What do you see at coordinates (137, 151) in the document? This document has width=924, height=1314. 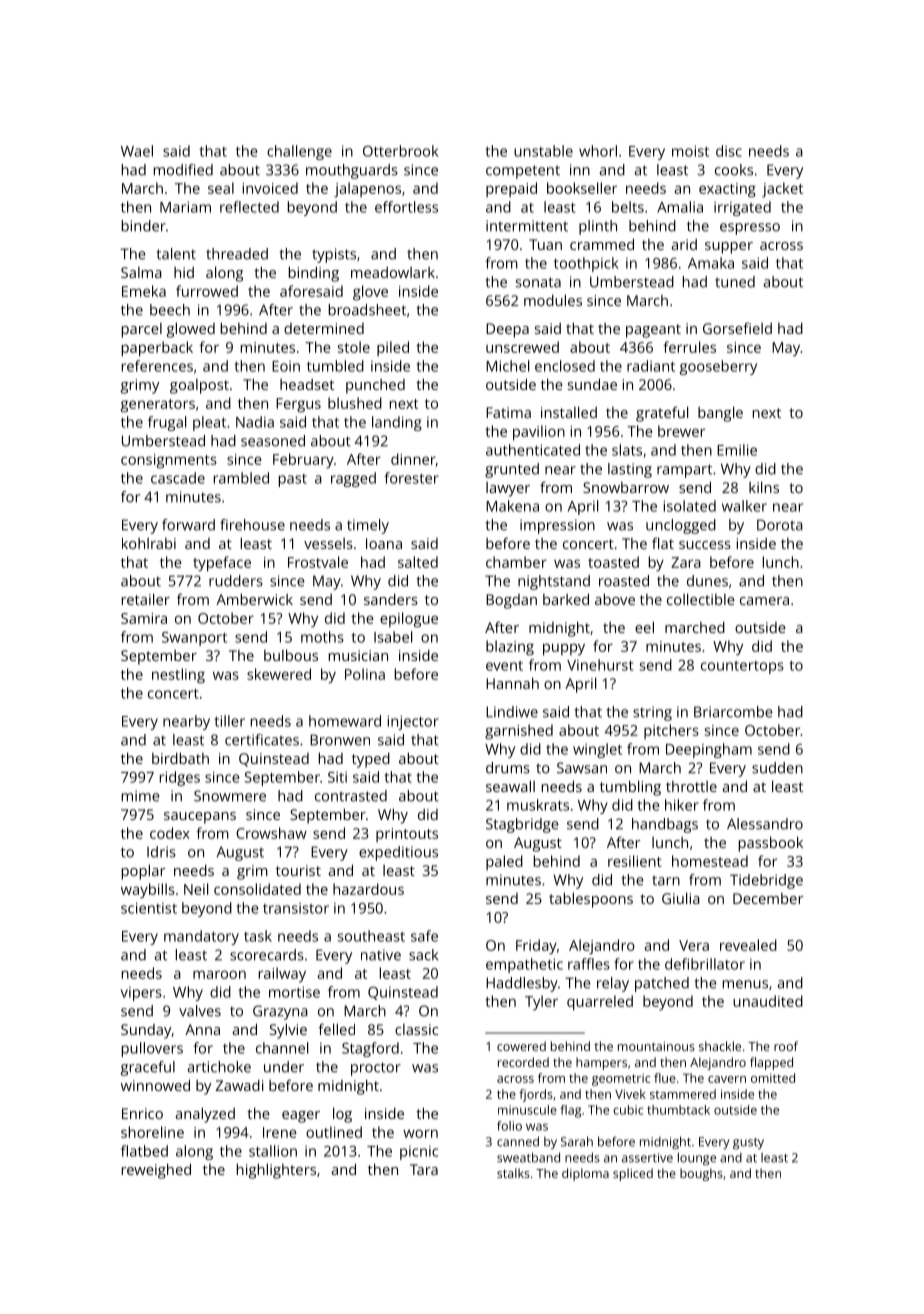 I see `Wael` at bounding box center [137, 151].
